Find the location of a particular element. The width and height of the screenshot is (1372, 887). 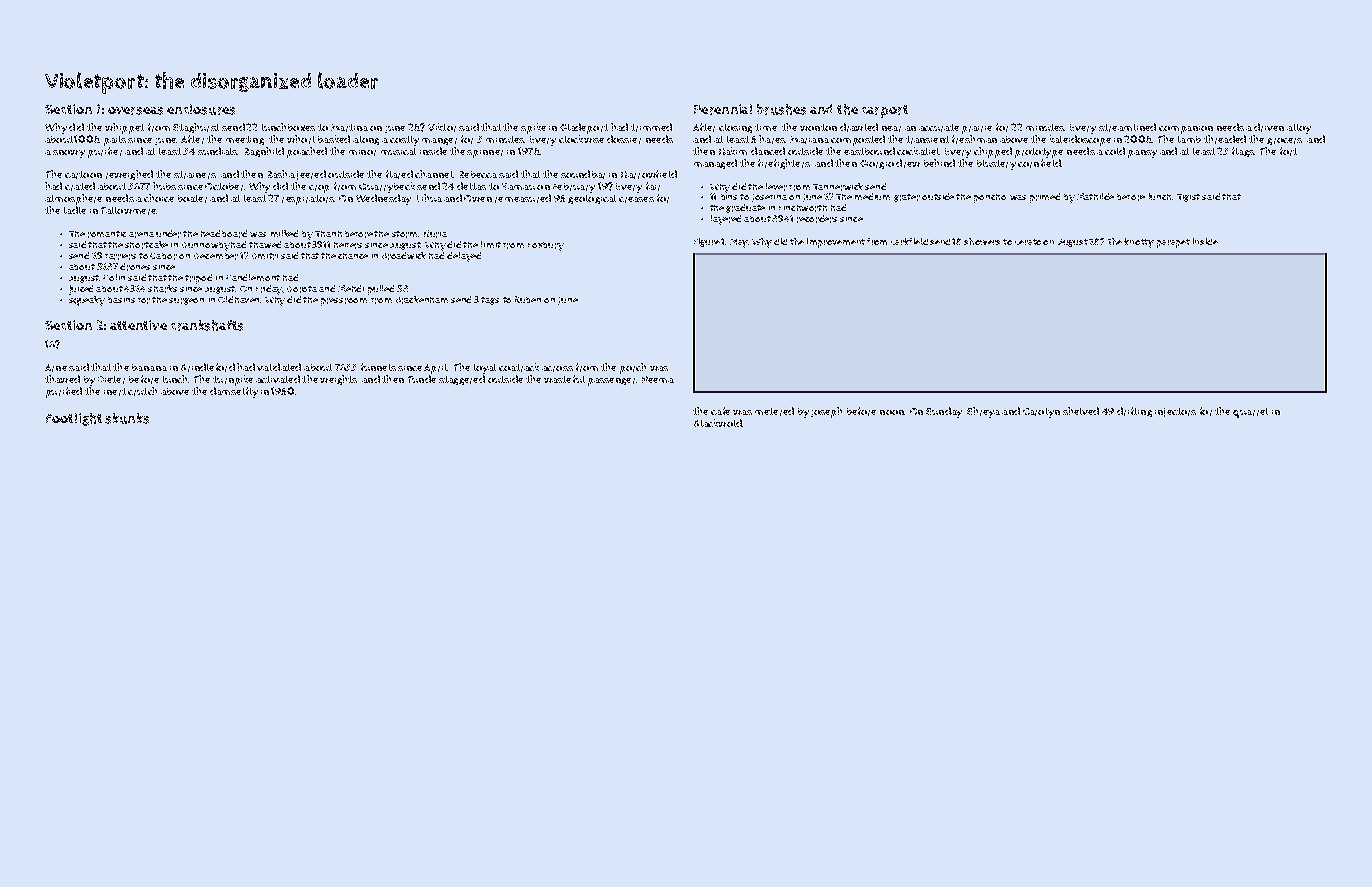

skunks is located at coordinates (127, 418).
